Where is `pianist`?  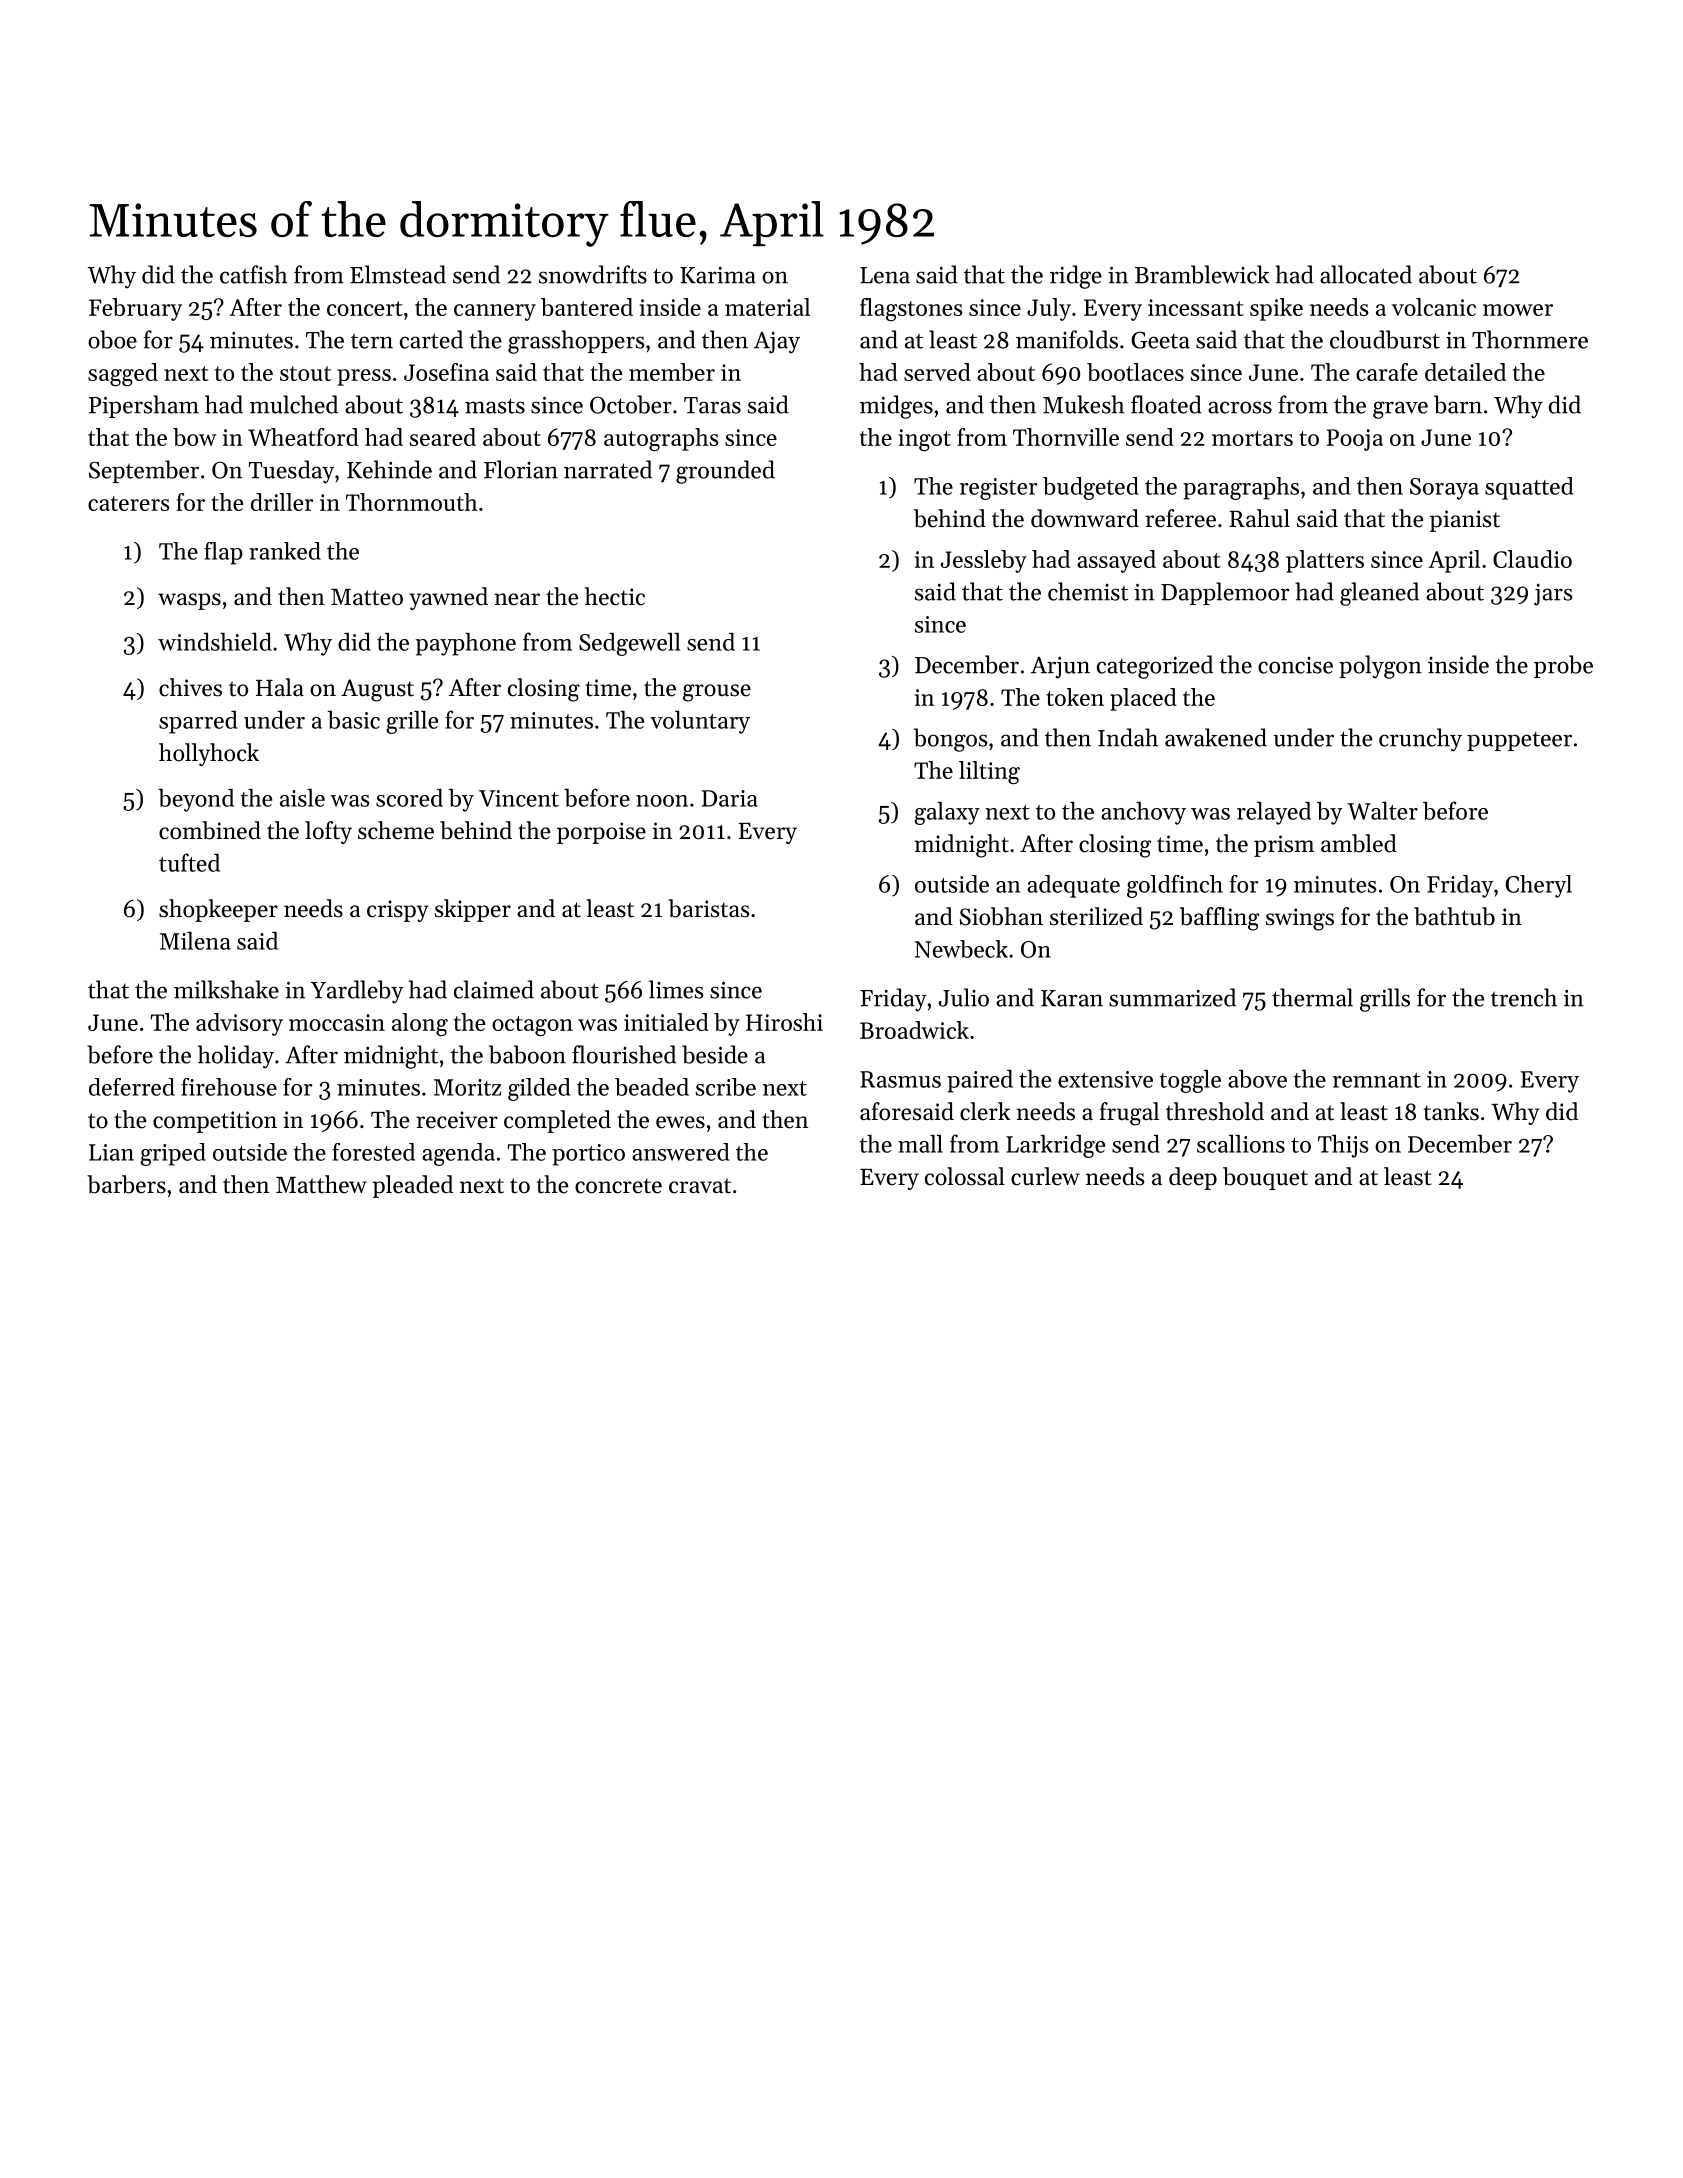
pianist is located at coordinates (1465, 521).
